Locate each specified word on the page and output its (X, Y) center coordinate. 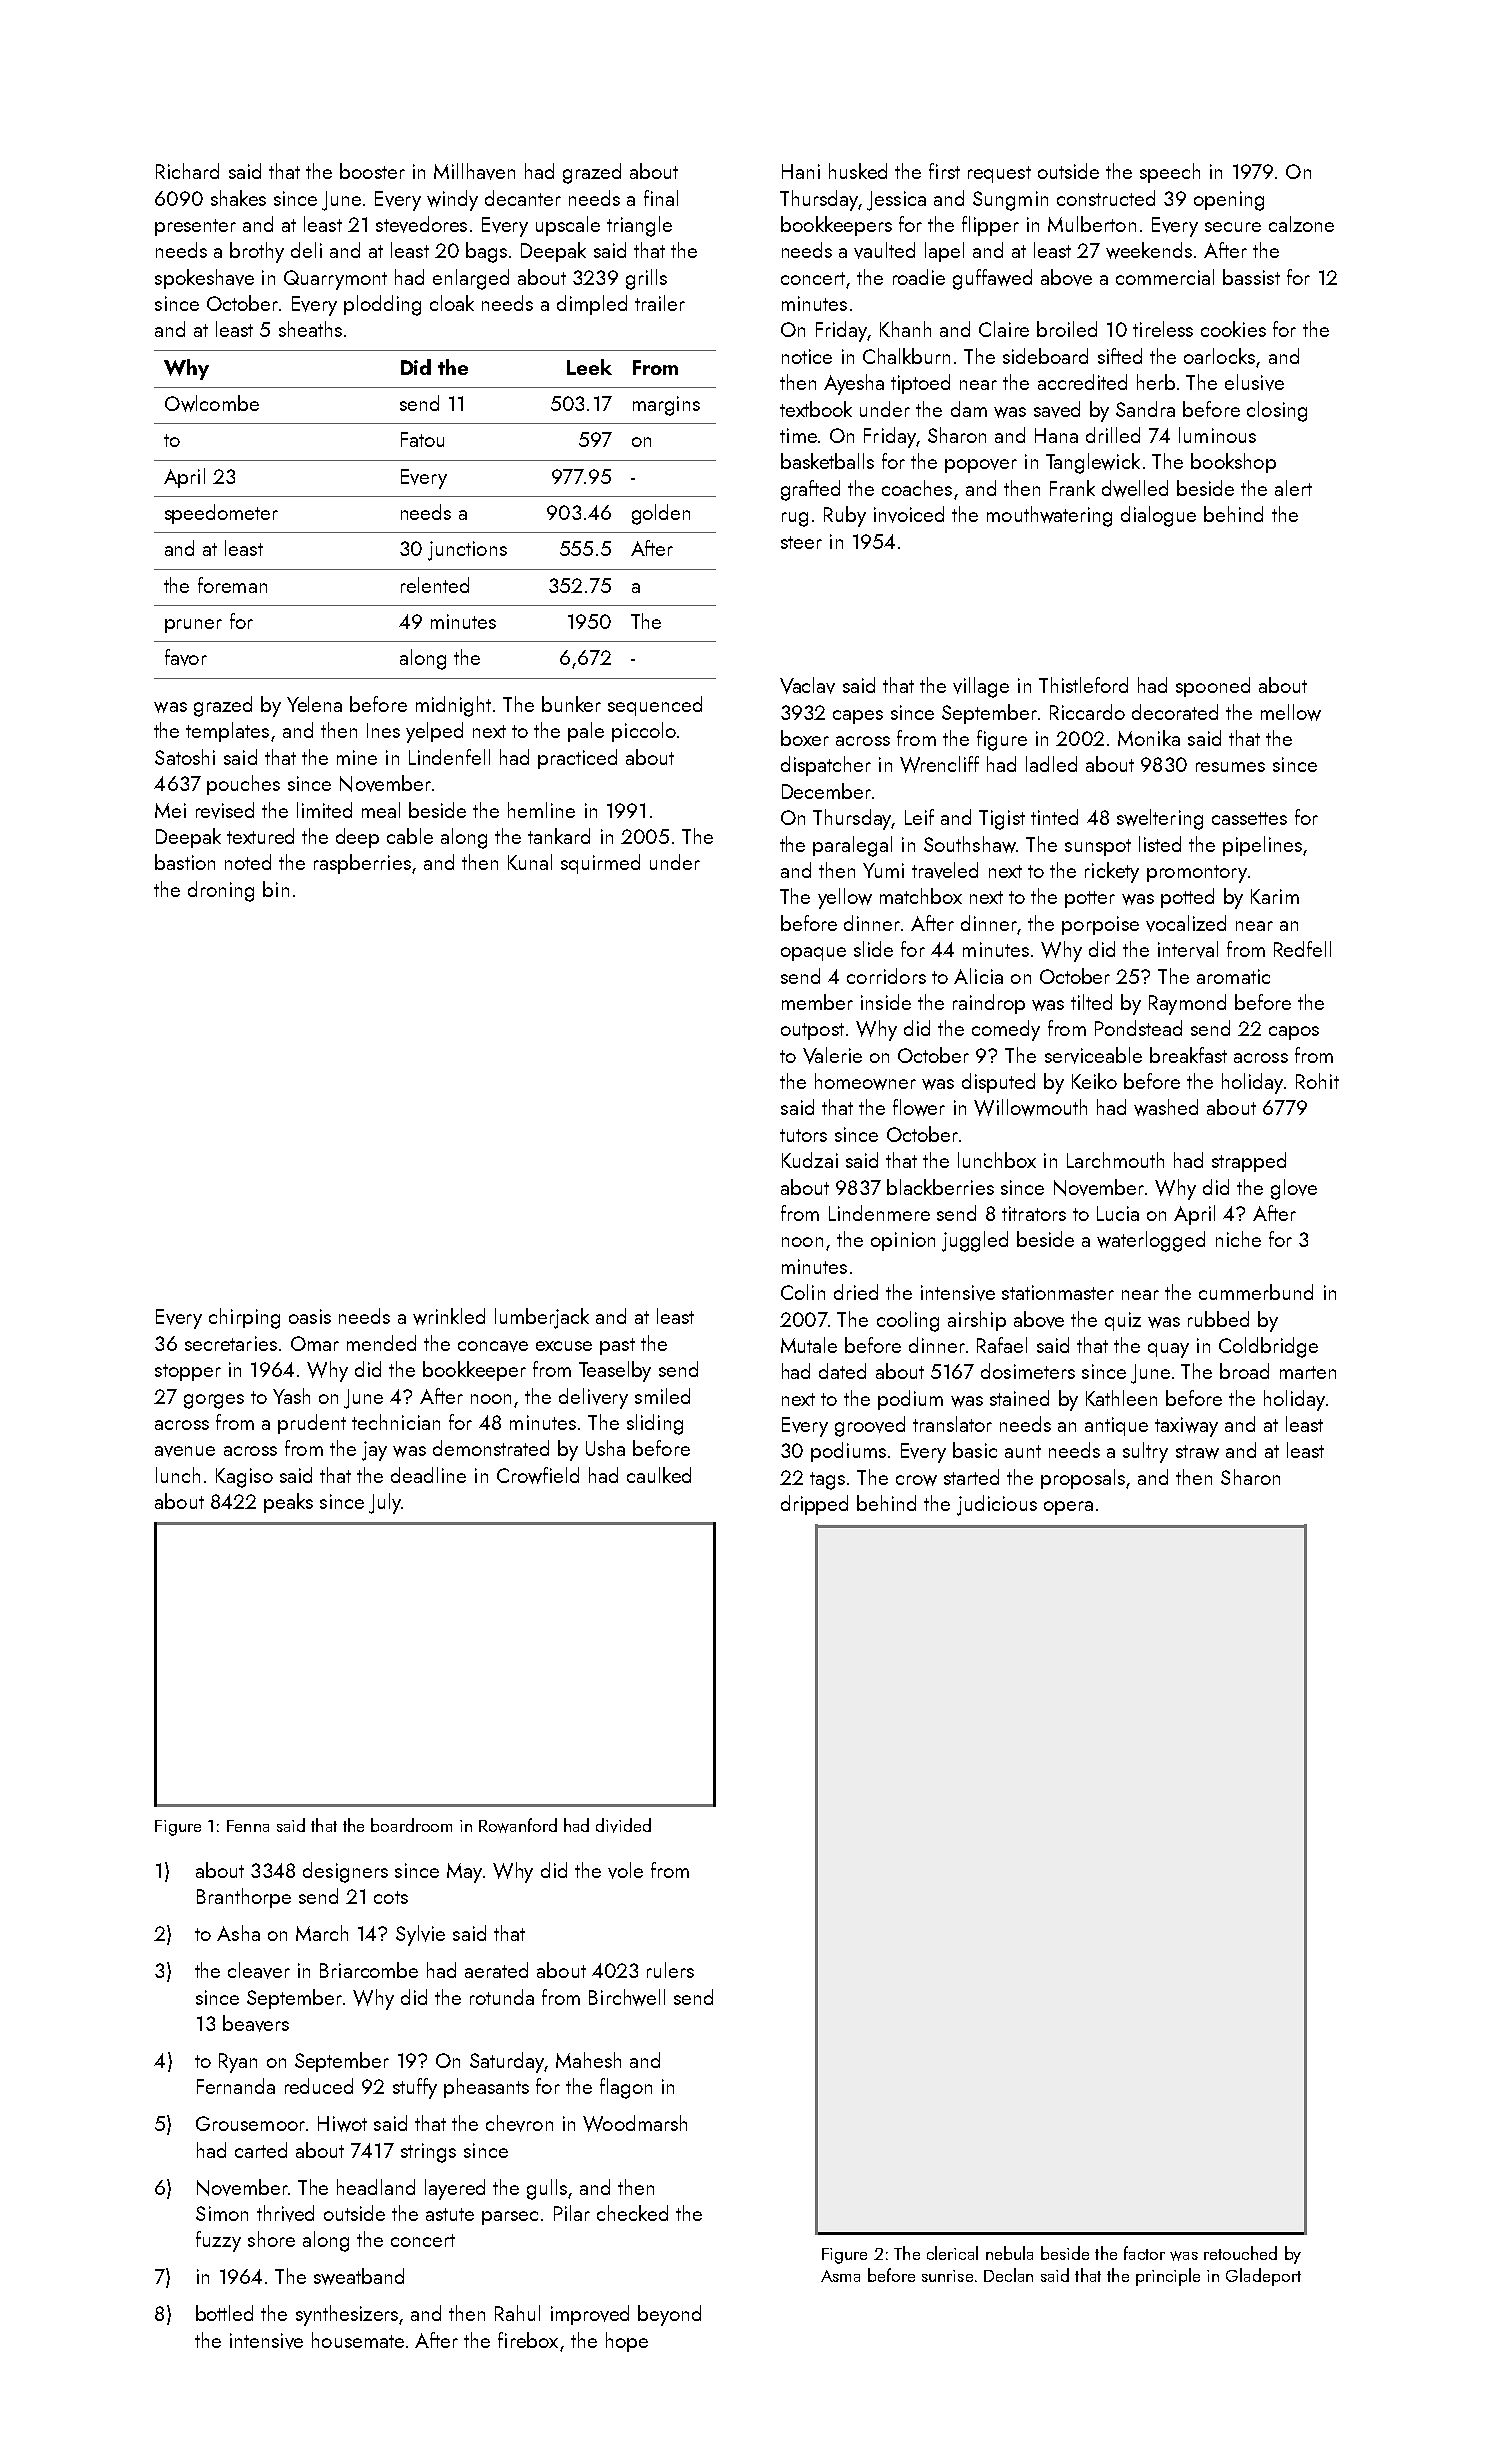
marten (1308, 1372)
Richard (187, 171)
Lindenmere (879, 1213)
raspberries (362, 864)
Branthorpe (244, 1898)
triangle (639, 226)
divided (623, 1825)
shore (271, 2239)
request (999, 174)
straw (1197, 1452)
